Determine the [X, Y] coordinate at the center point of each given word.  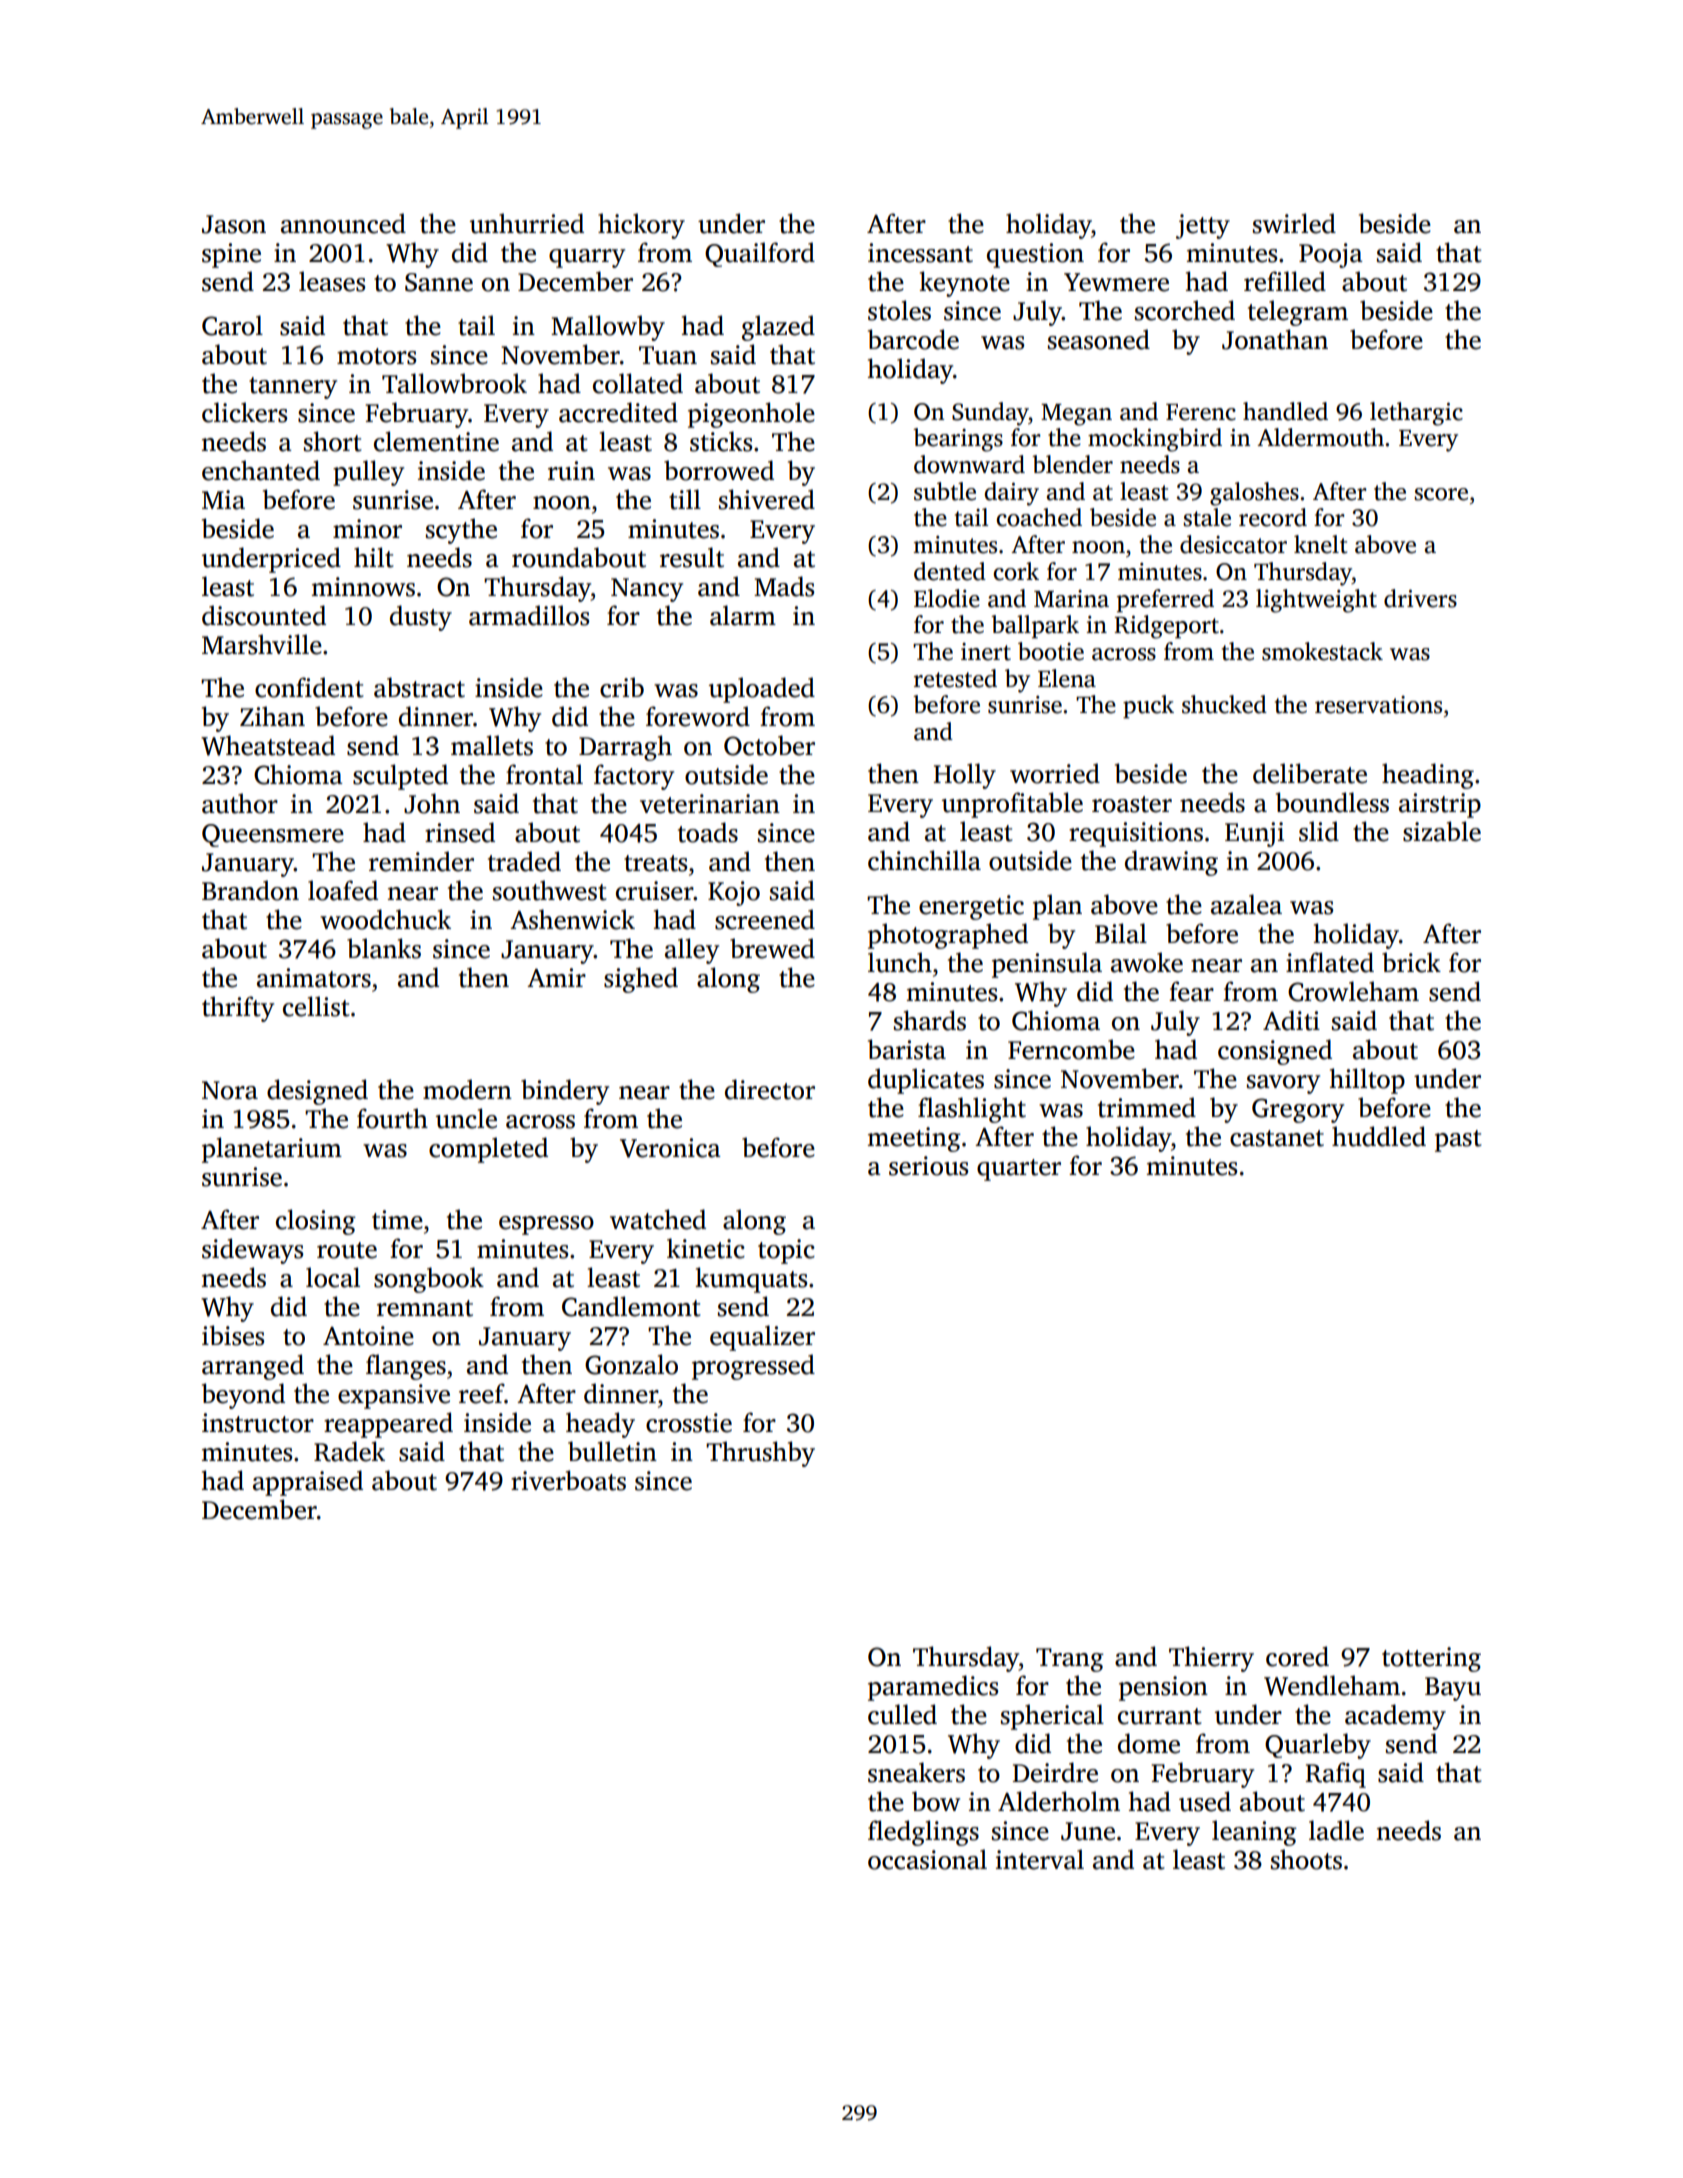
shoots [1306, 1859]
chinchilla [924, 860]
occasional [927, 1859]
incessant [920, 253]
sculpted [400, 777]
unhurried [527, 223]
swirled [1294, 223]
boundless [1332, 802]
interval [1040, 1859]
